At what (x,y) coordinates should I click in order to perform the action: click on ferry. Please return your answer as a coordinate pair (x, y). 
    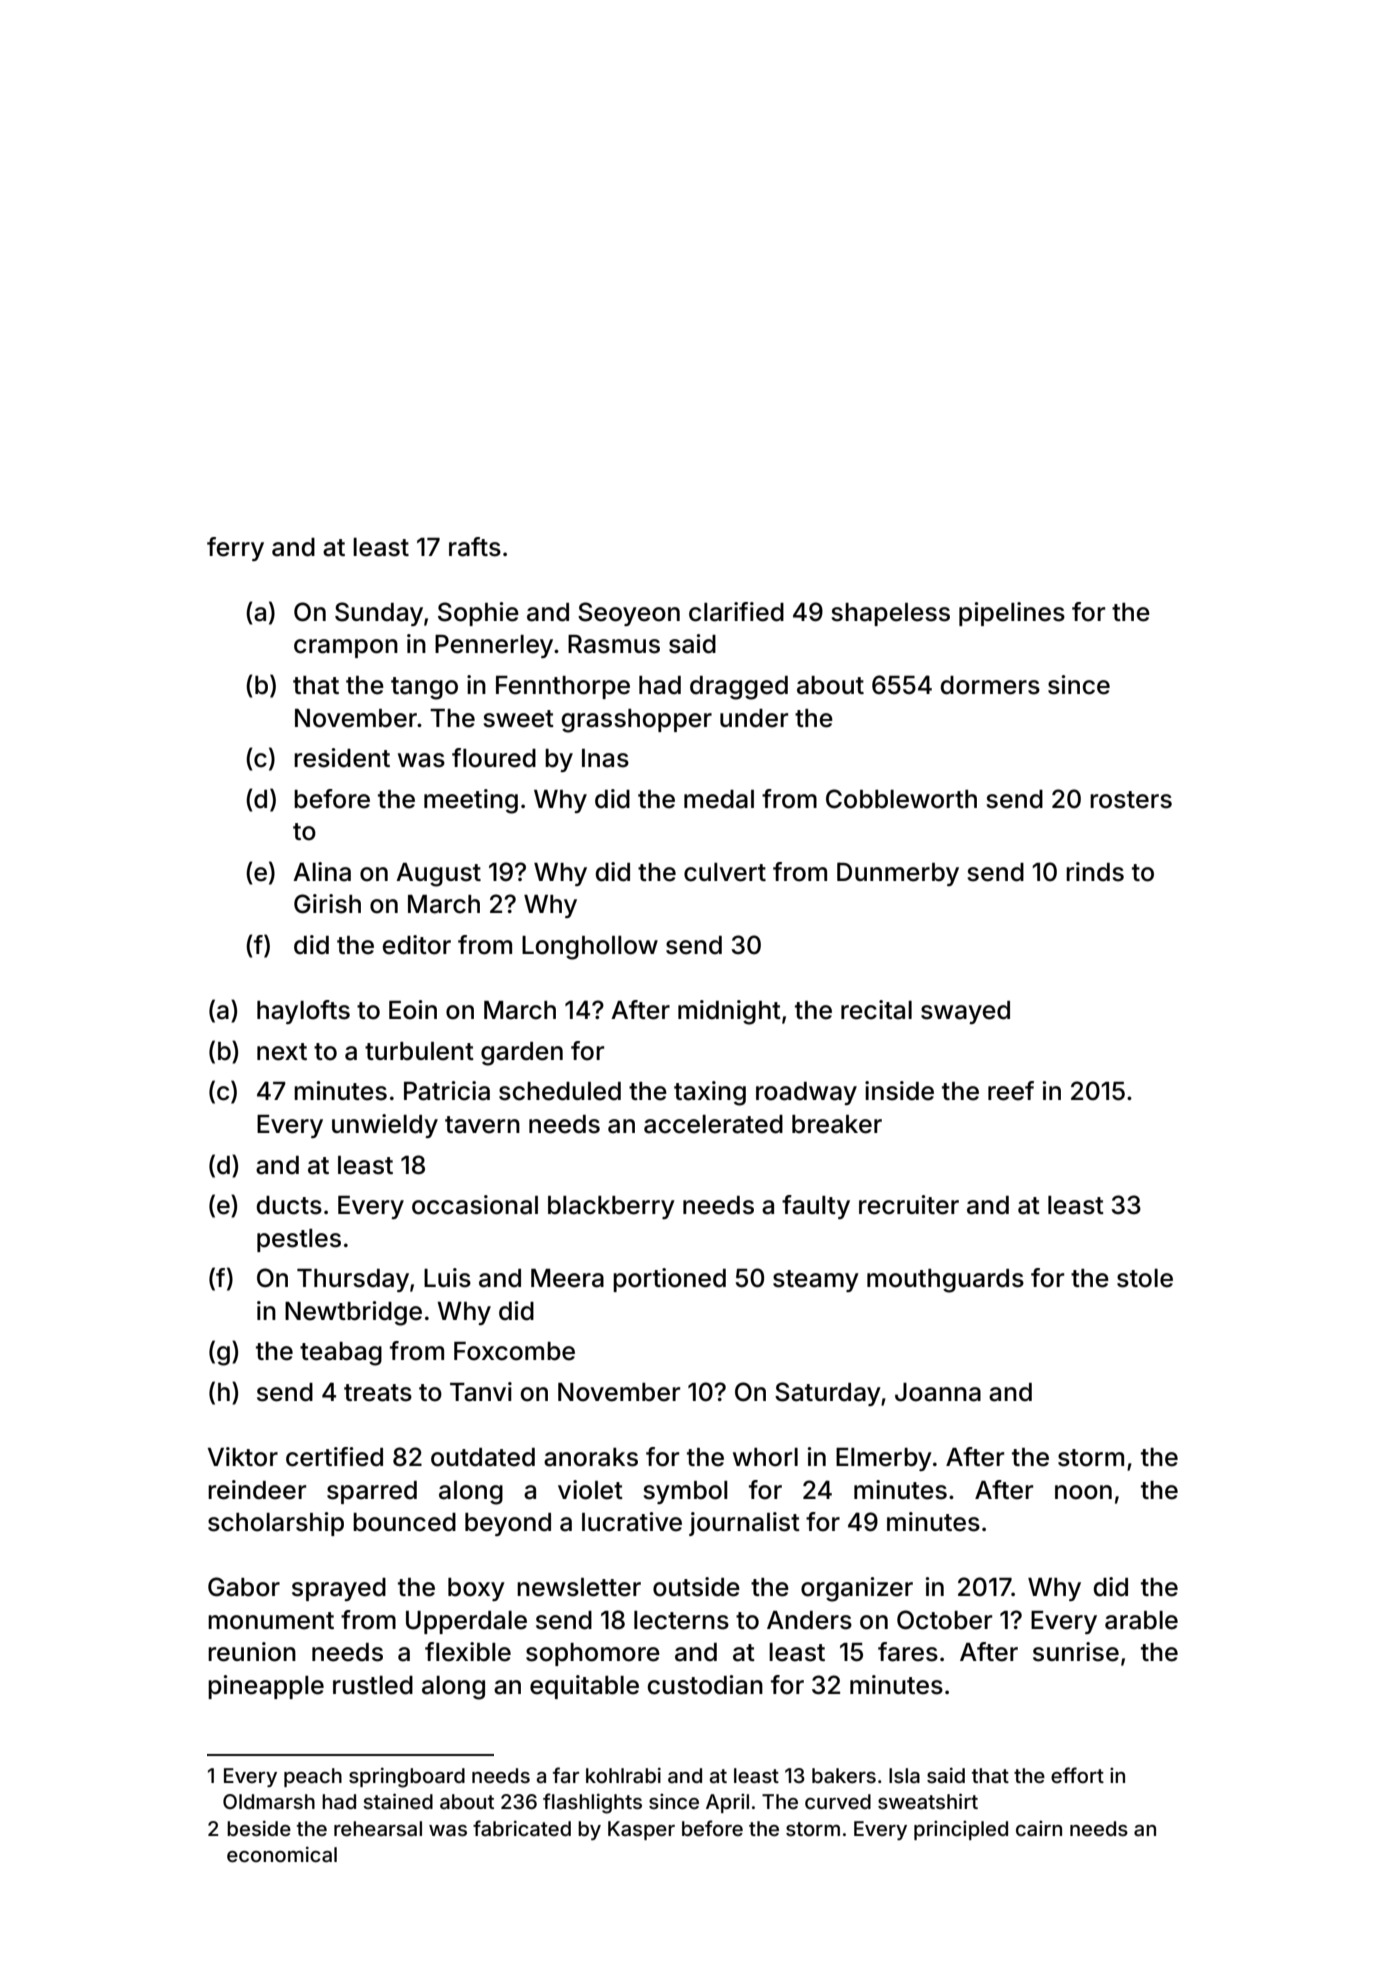
    Looking at the image, I should click on (235, 549).
